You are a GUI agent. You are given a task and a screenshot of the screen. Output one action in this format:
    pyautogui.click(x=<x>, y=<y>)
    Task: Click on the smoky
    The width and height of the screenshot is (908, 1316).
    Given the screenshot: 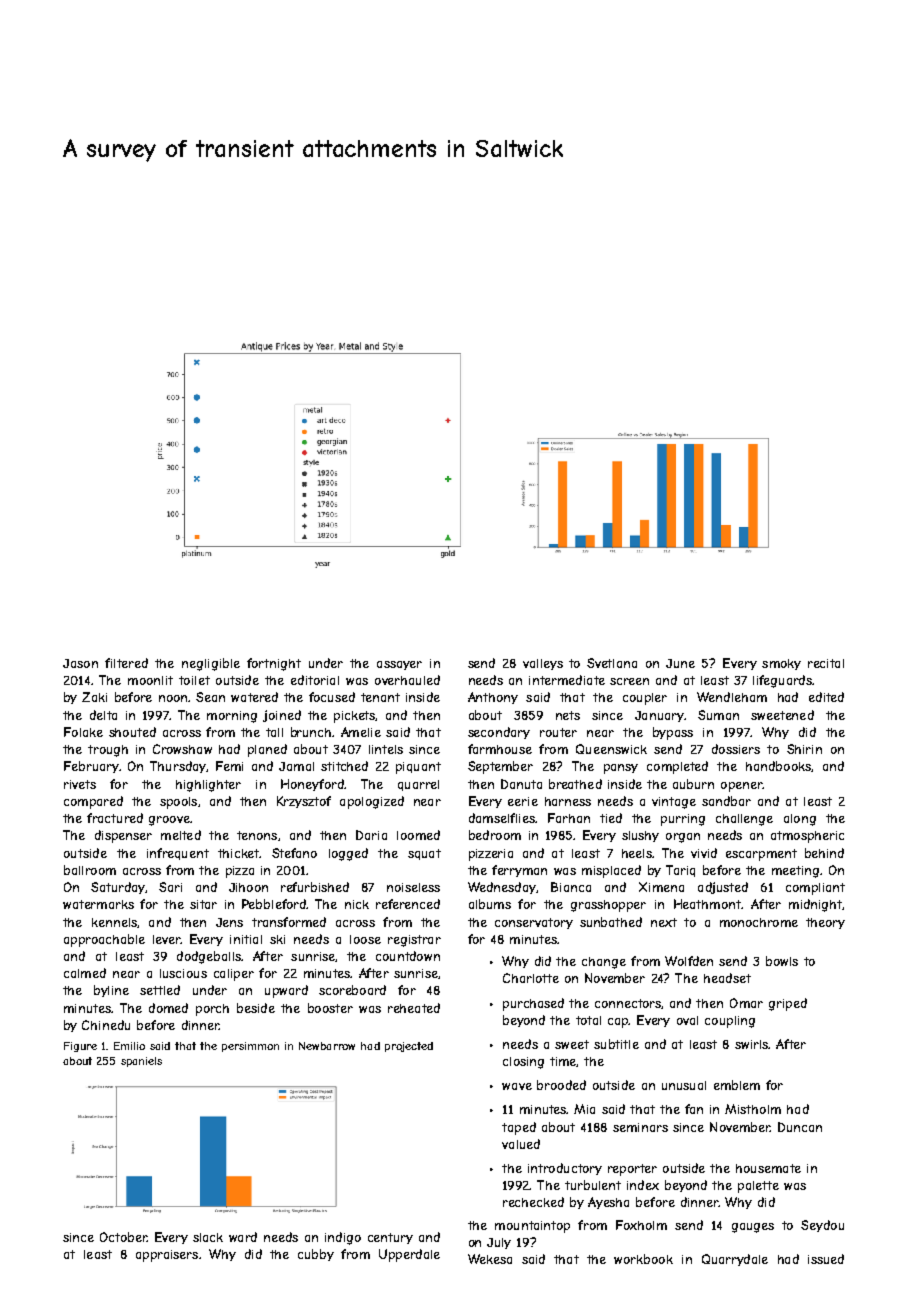 What is the action you would take?
    pyautogui.click(x=781, y=664)
